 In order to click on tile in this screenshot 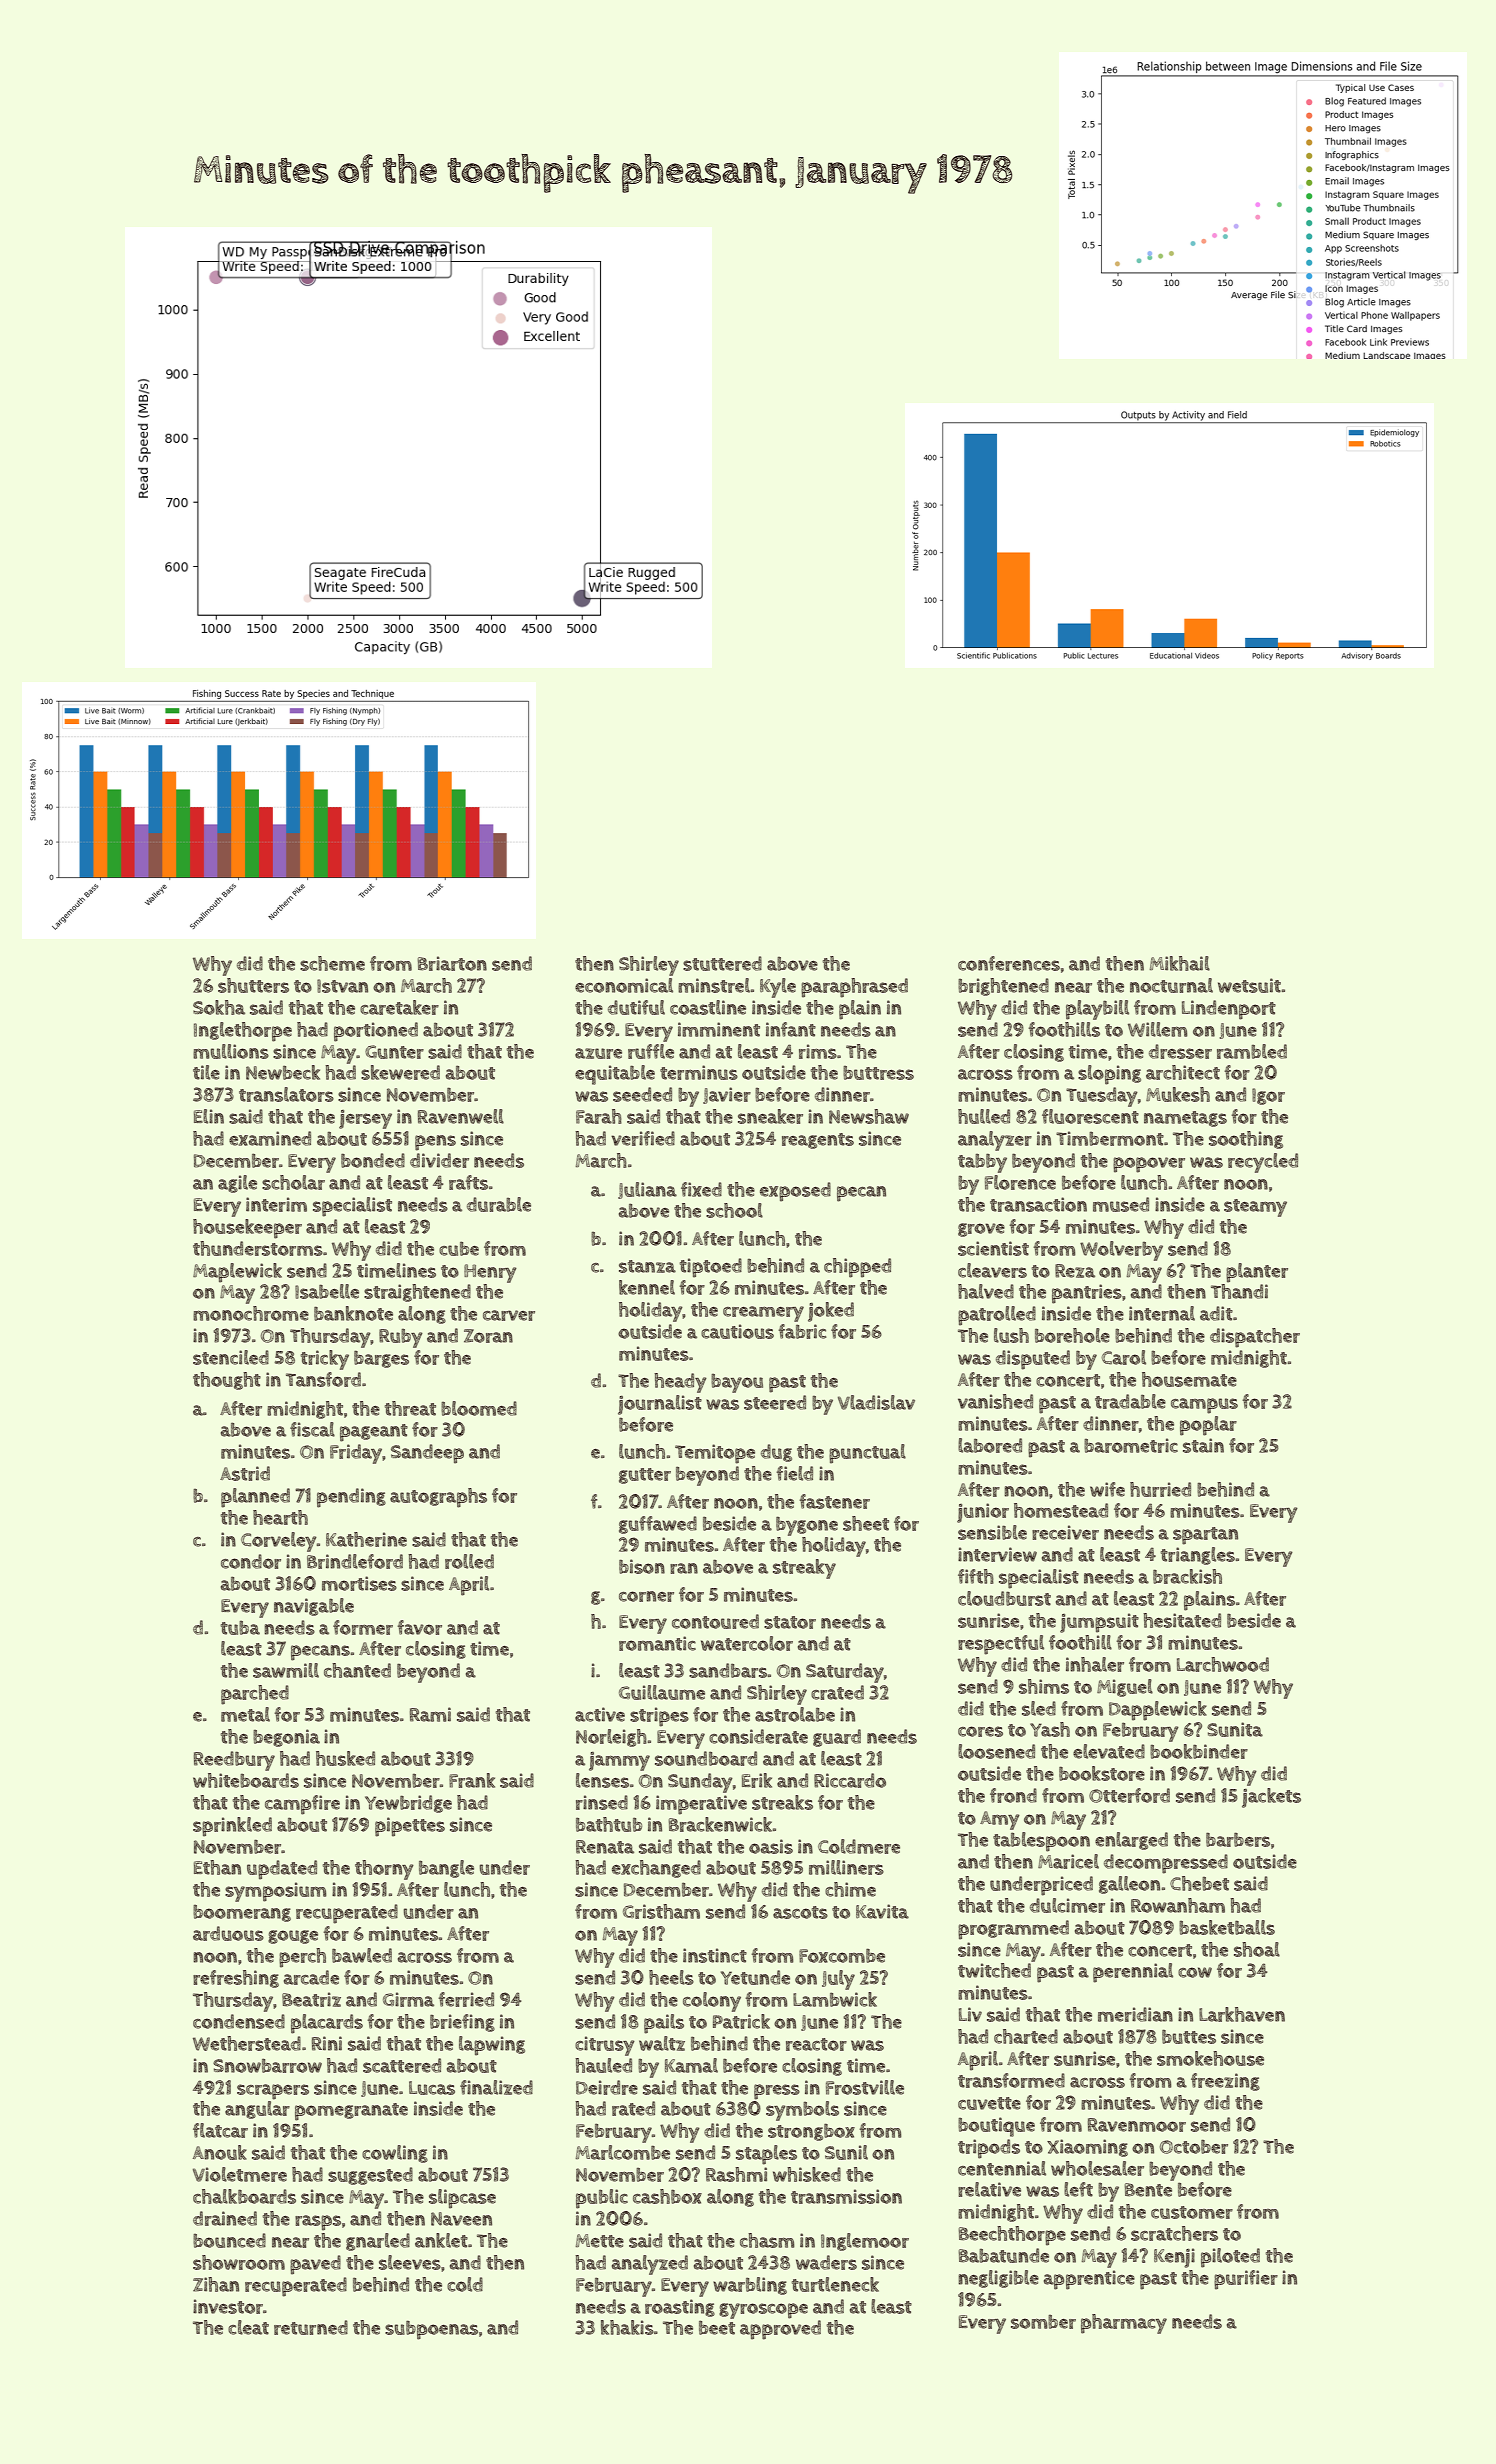, I will do `click(206, 1072)`.
